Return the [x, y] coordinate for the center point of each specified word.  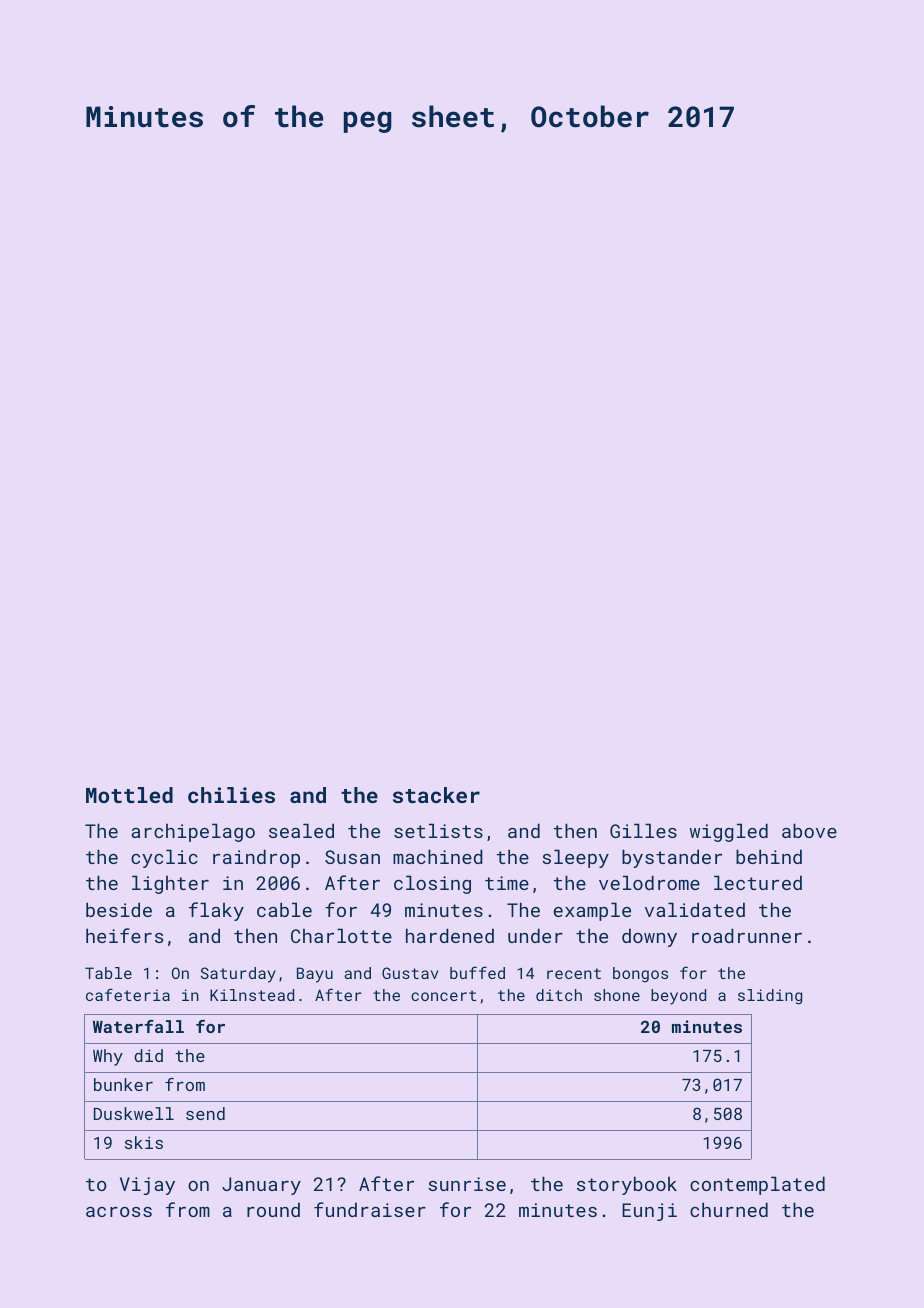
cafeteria [128, 994]
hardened [450, 935]
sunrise [467, 1184]
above [809, 830]
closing [432, 884]
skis [144, 1142]
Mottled [129, 795]
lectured [758, 882]
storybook [627, 1185]
